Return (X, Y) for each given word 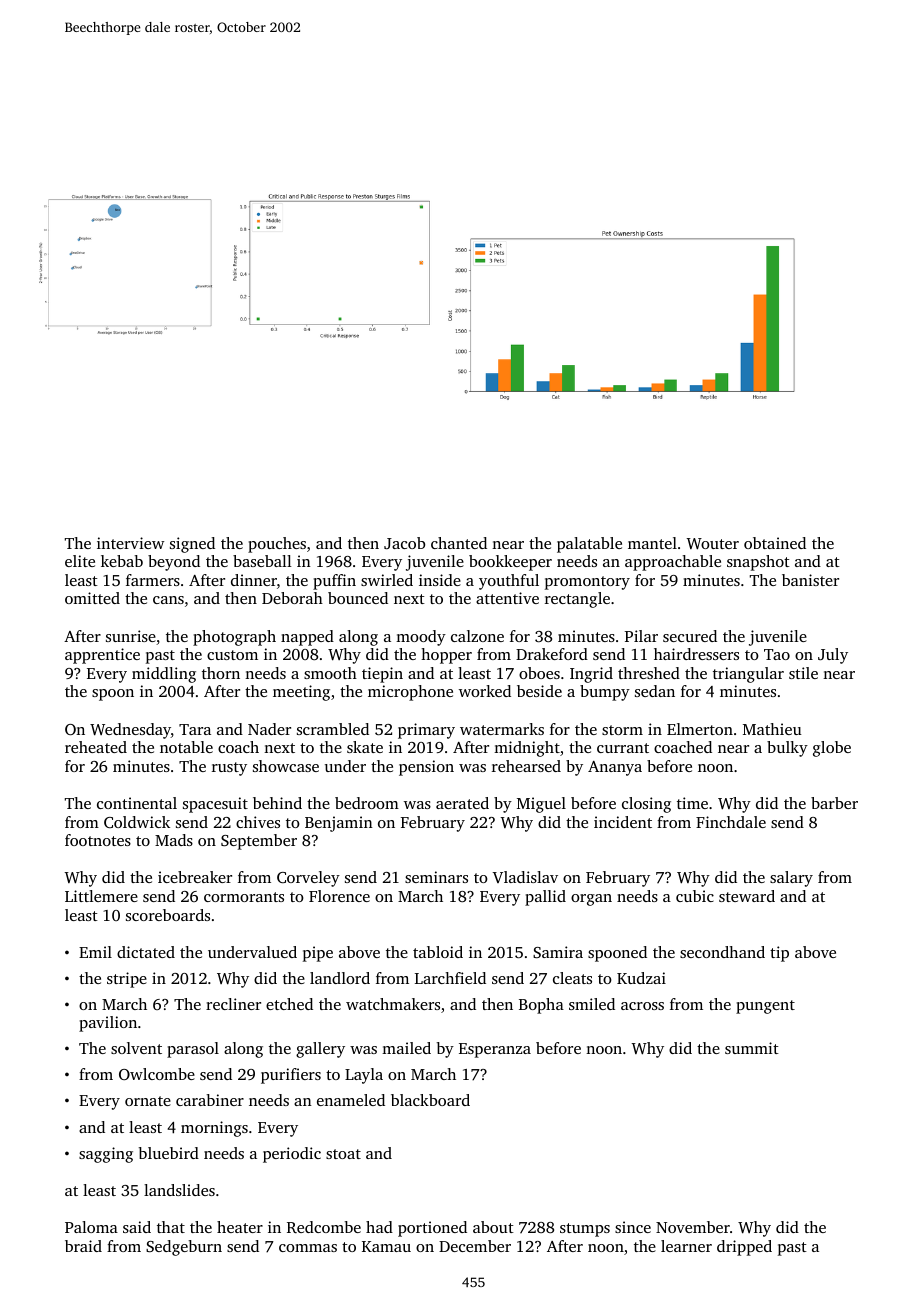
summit (752, 1048)
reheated (96, 747)
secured (690, 636)
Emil (95, 952)
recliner (233, 1004)
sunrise (131, 636)
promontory (587, 583)
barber (834, 803)
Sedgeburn (184, 1248)
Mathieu (772, 729)
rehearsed (526, 766)
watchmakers (393, 1004)
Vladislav (525, 877)
